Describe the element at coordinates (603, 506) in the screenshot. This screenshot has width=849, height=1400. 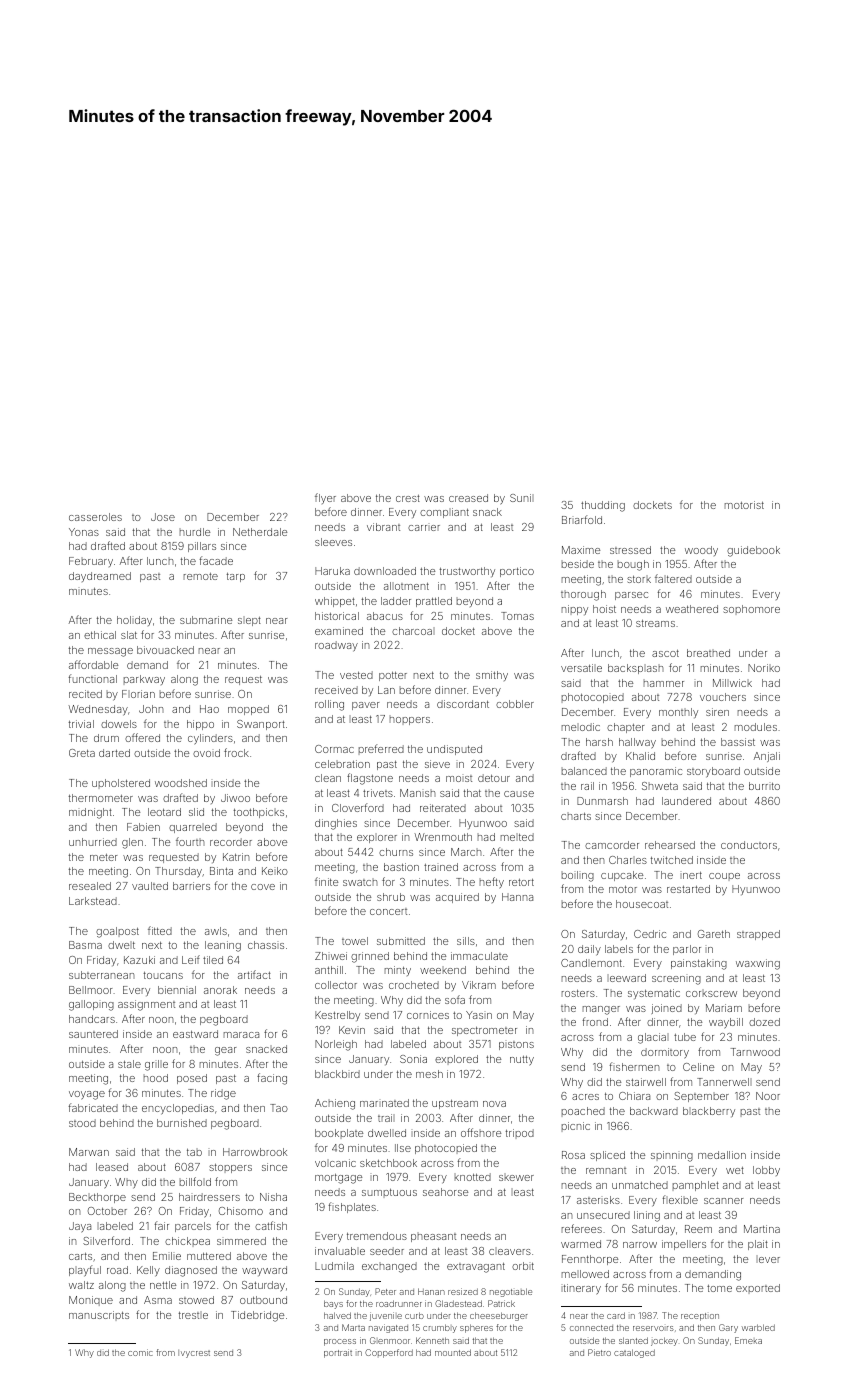
I see `thudding` at that location.
